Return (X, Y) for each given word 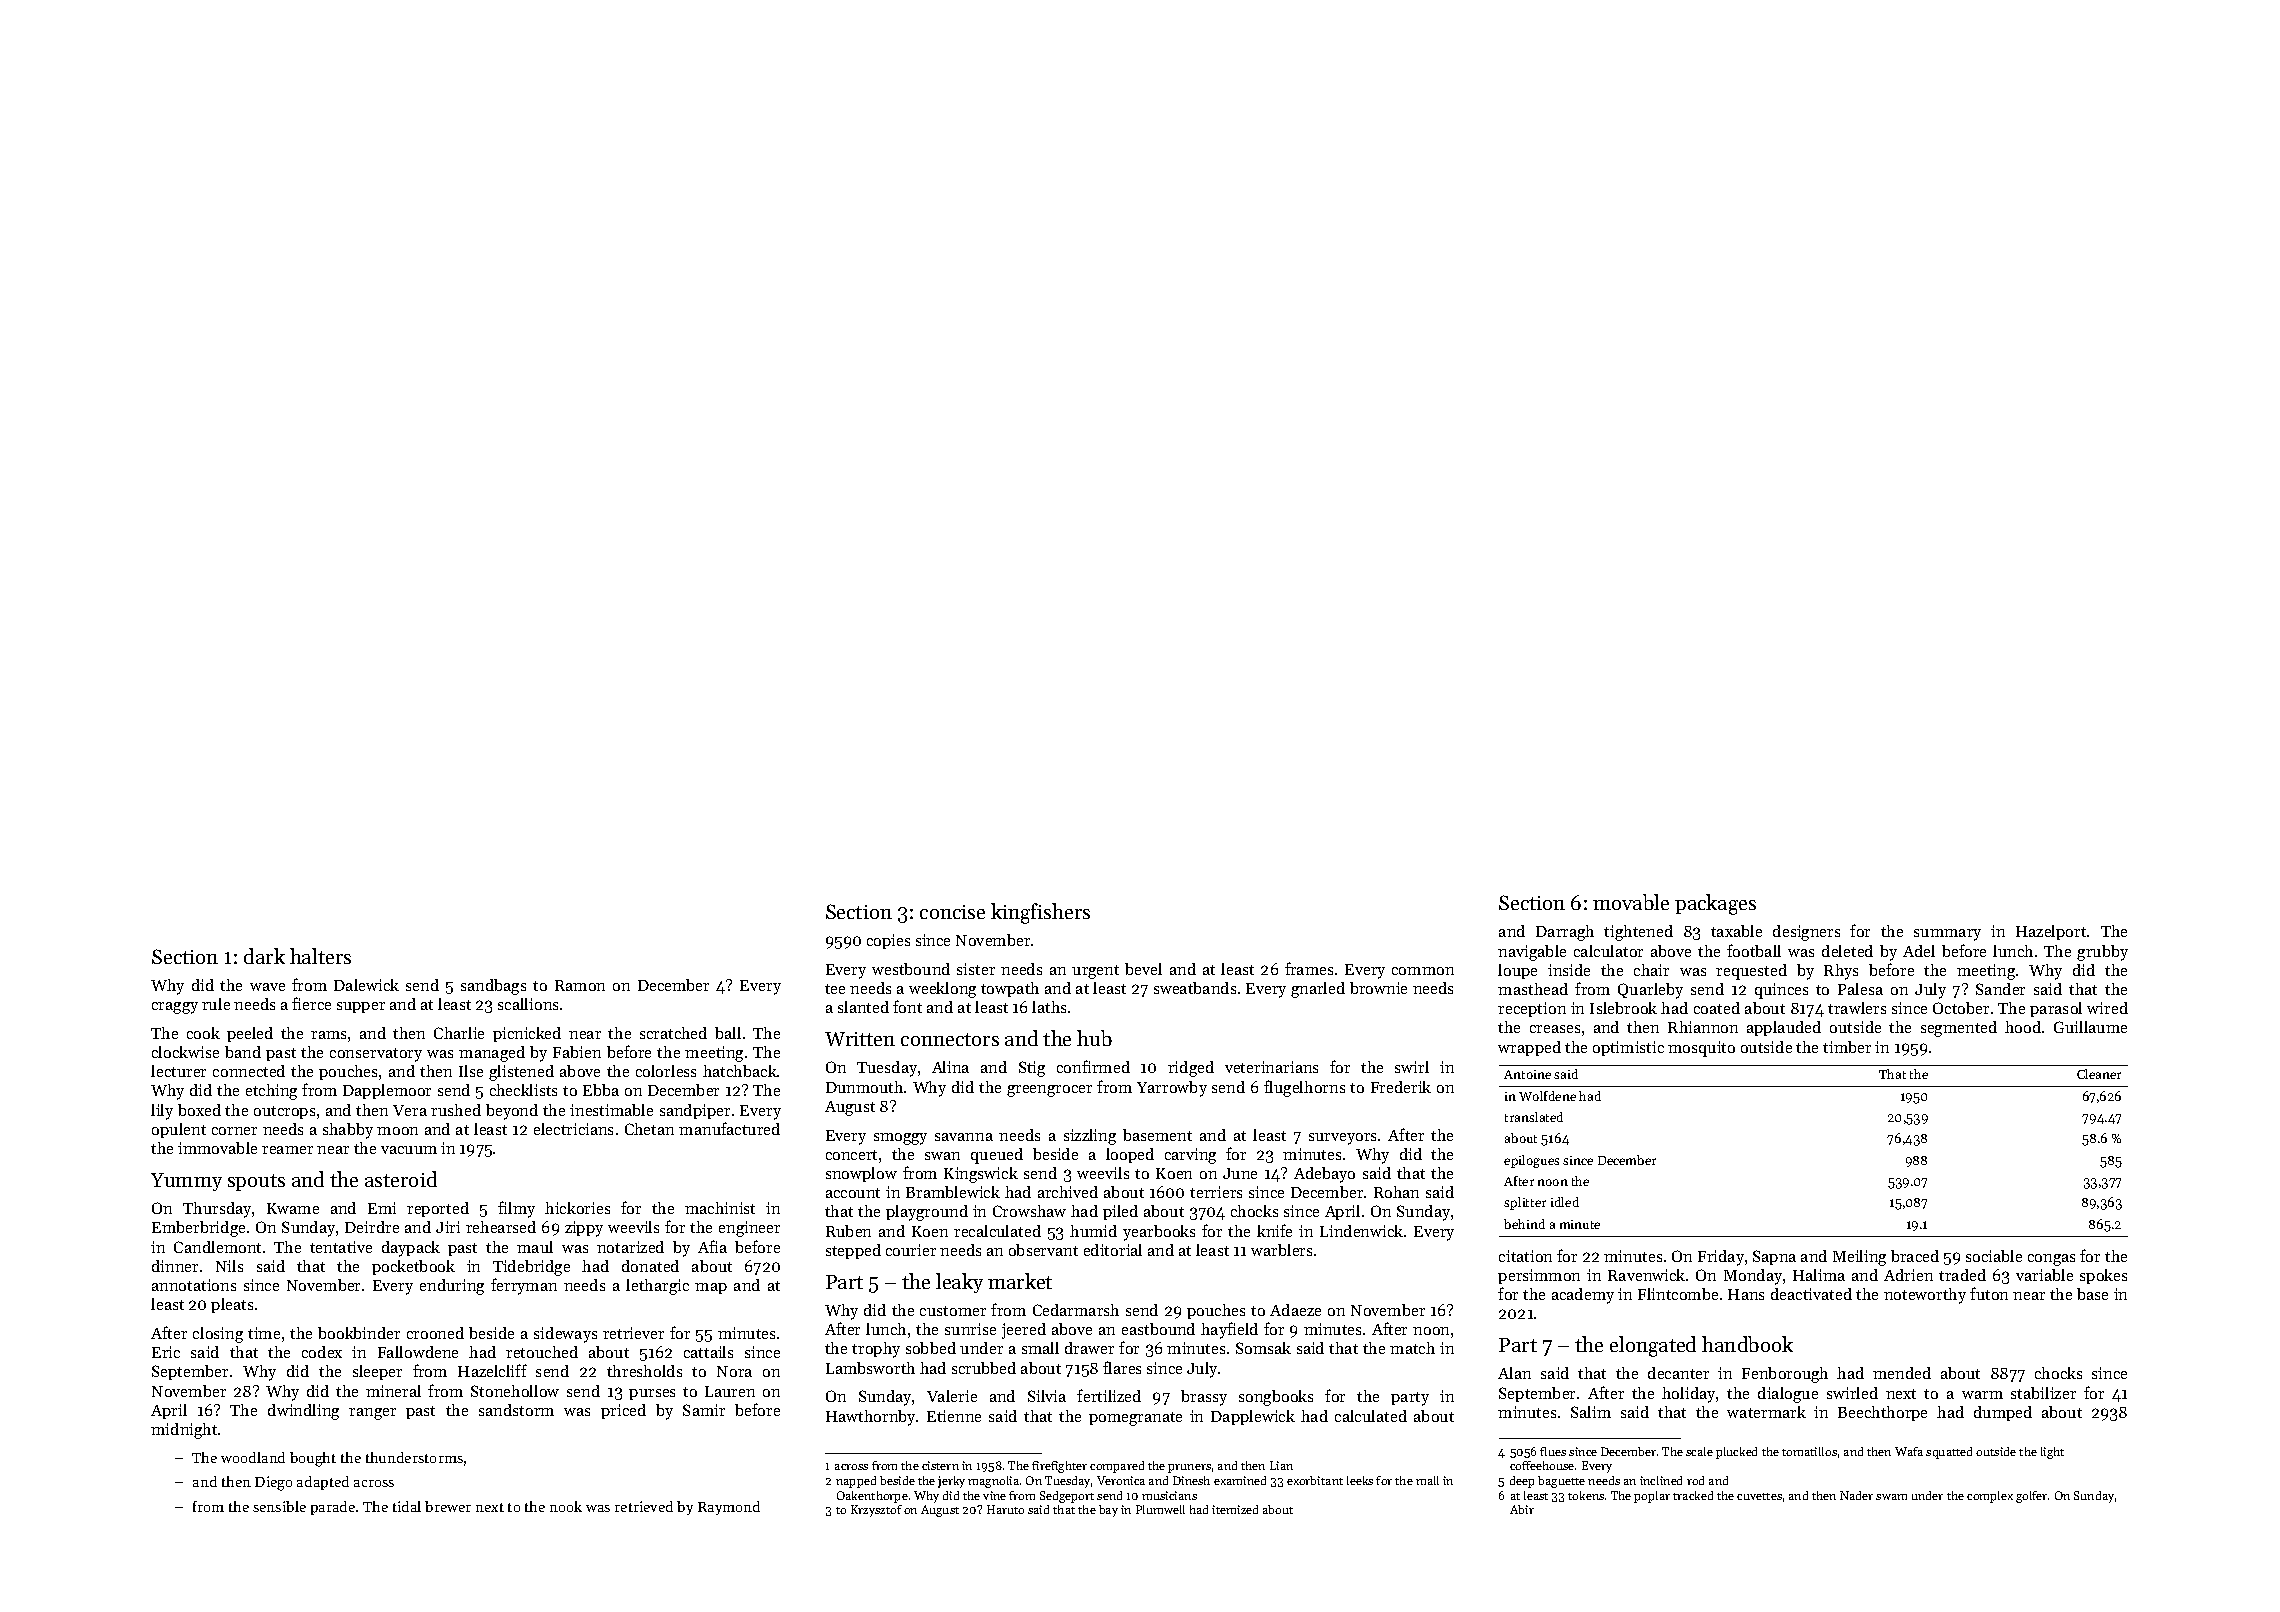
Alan (1514, 1373)
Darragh (1565, 933)
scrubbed (984, 1368)
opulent (179, 1130)
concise (952, 912)
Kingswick (981, 1175)
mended (1902, 1373)
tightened (1638, 933)
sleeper (377, 1372)
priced (623, 1411)
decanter (1678, 1373)
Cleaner (2099, 1074)
